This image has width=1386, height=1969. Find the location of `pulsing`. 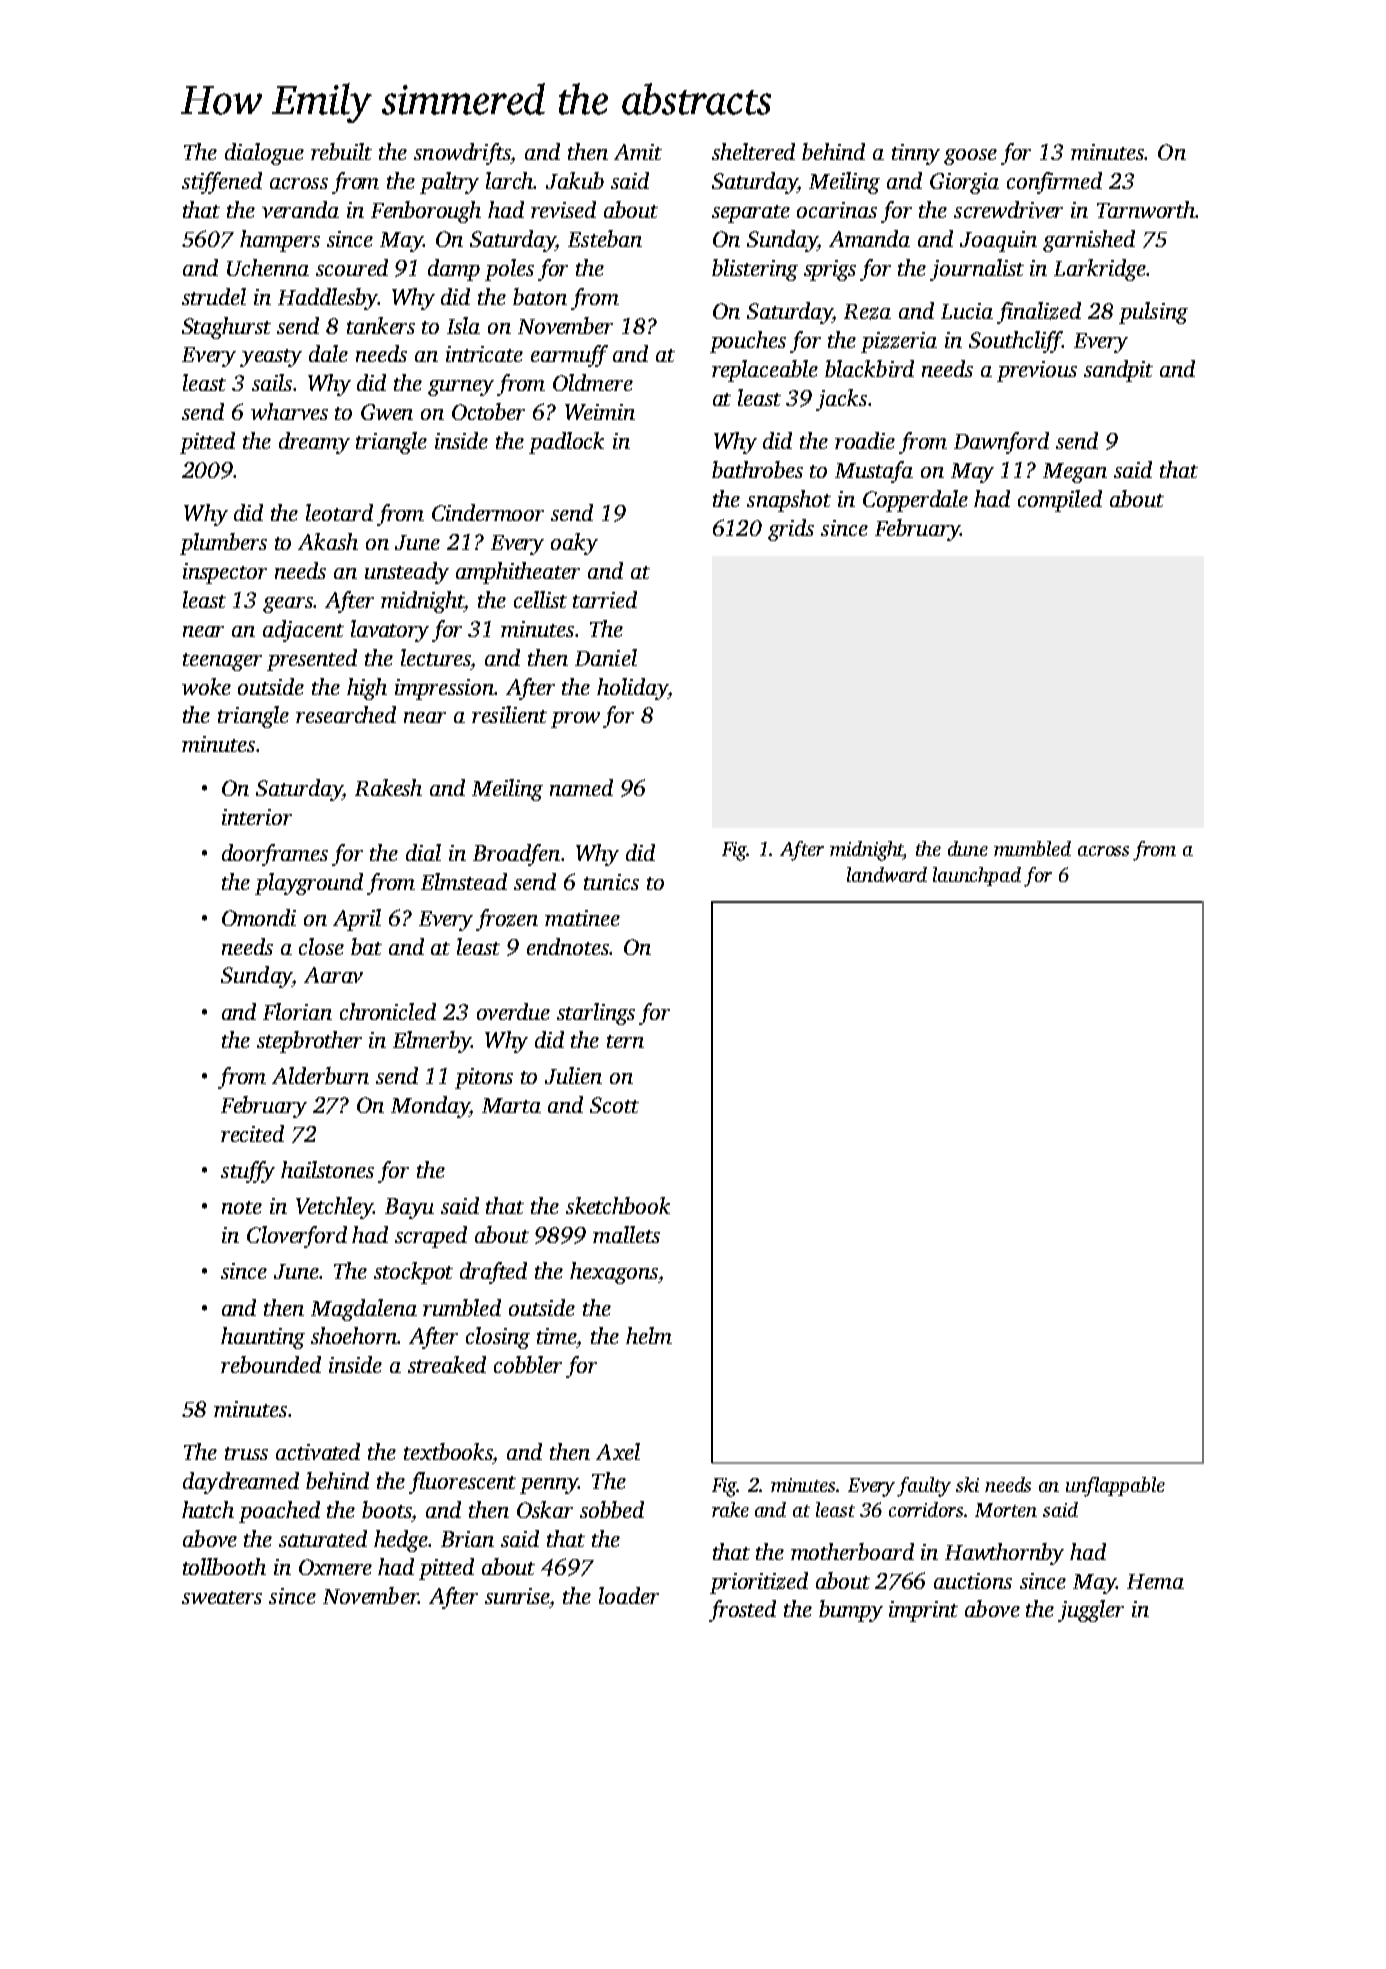

pulsing is located at coordinates (1153, 313).
